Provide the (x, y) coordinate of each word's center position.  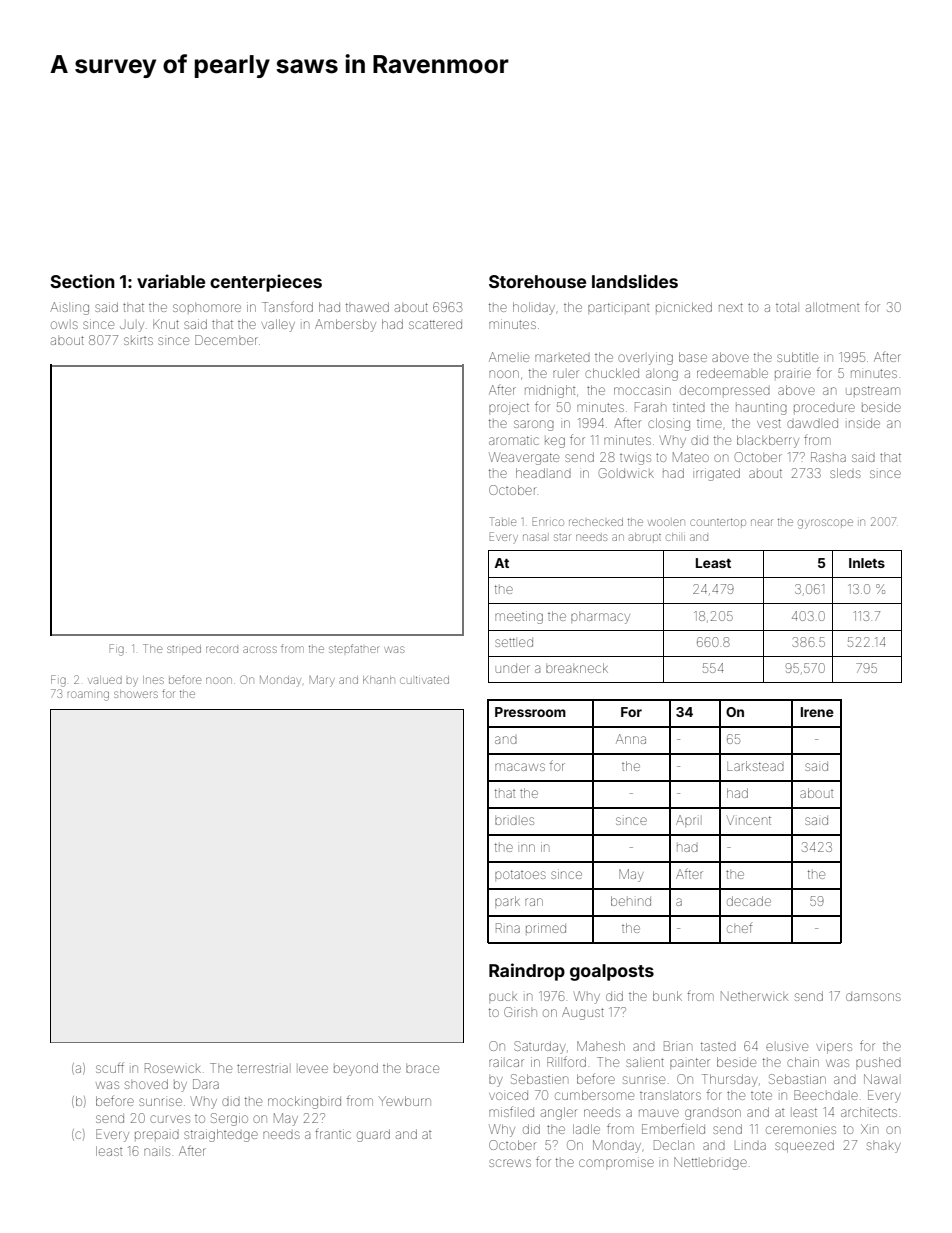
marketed (562, 358)
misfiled (511, 1111)
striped (184, 650)
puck (503, 997)
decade (749, 901)
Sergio (229, 1119)
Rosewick (173, 1068)
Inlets (867, 563)
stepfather (353, 648)
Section (82, 281)
